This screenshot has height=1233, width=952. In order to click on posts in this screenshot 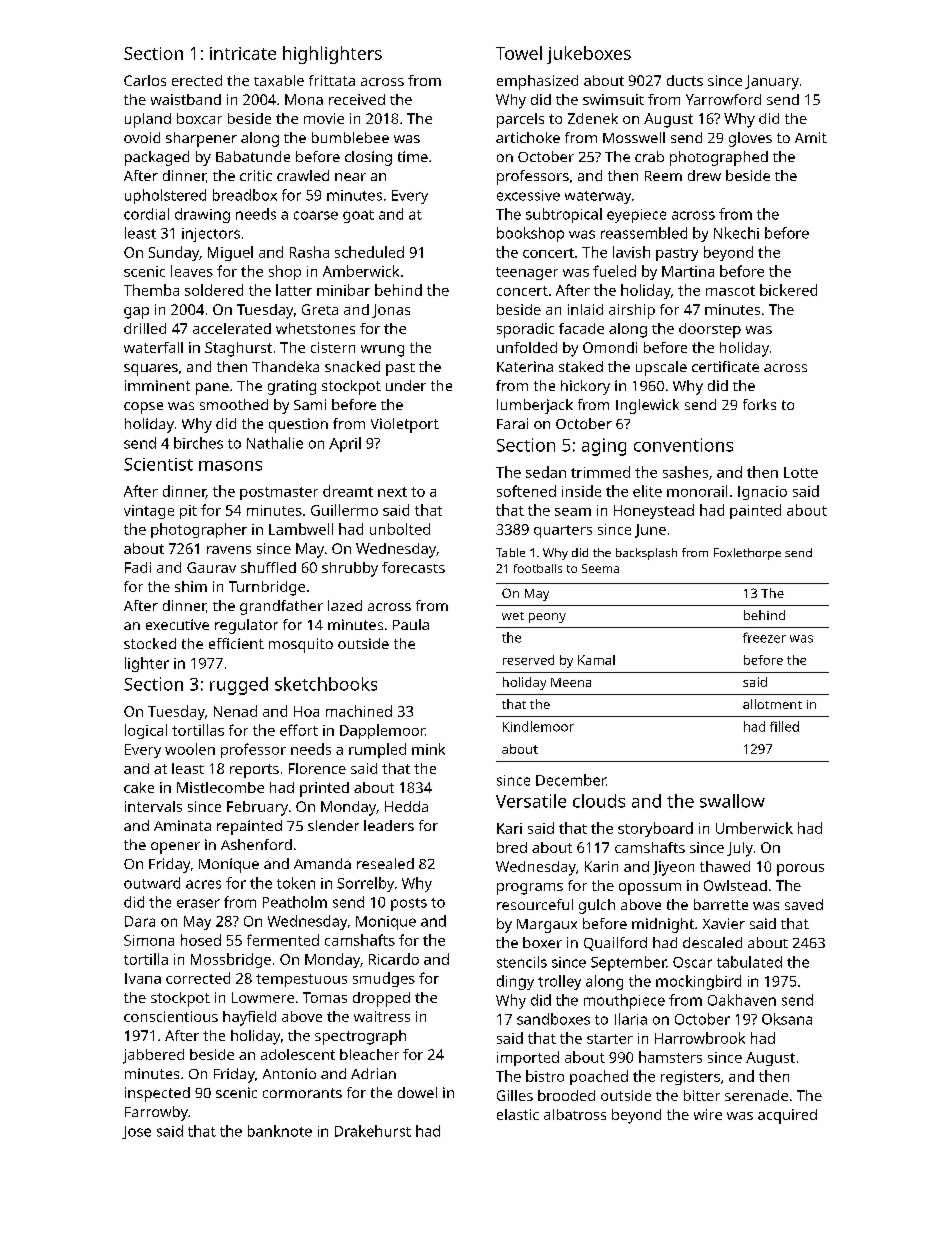, I will do `click(409, 904)`.
